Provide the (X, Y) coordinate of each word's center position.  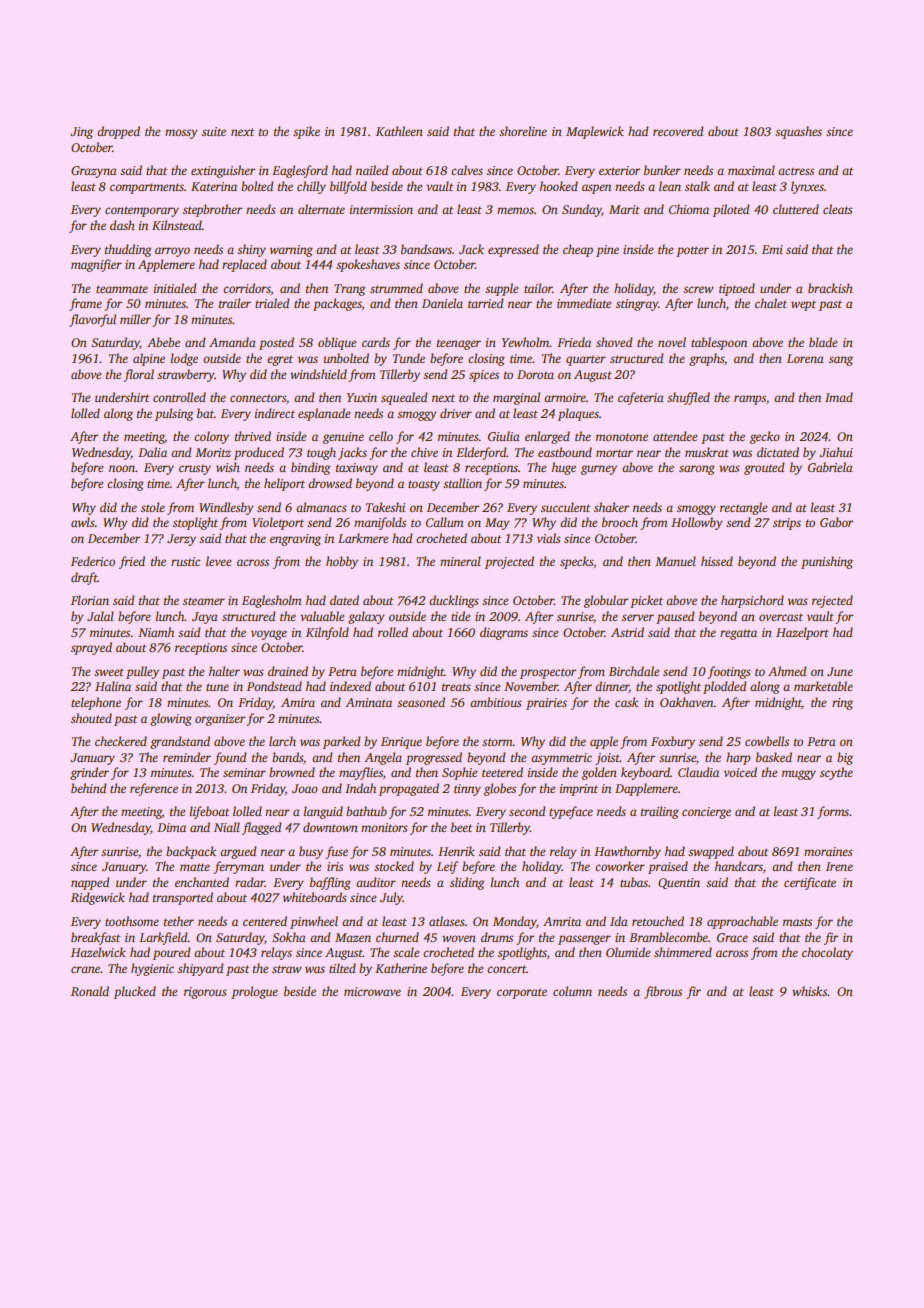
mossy (181, 134)
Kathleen (399, 131)
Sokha (289, 937)
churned (397, 937)
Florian (90, 600)
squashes (798, 132)
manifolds (380, 523)
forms (833, 812)
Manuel (675, 561)
